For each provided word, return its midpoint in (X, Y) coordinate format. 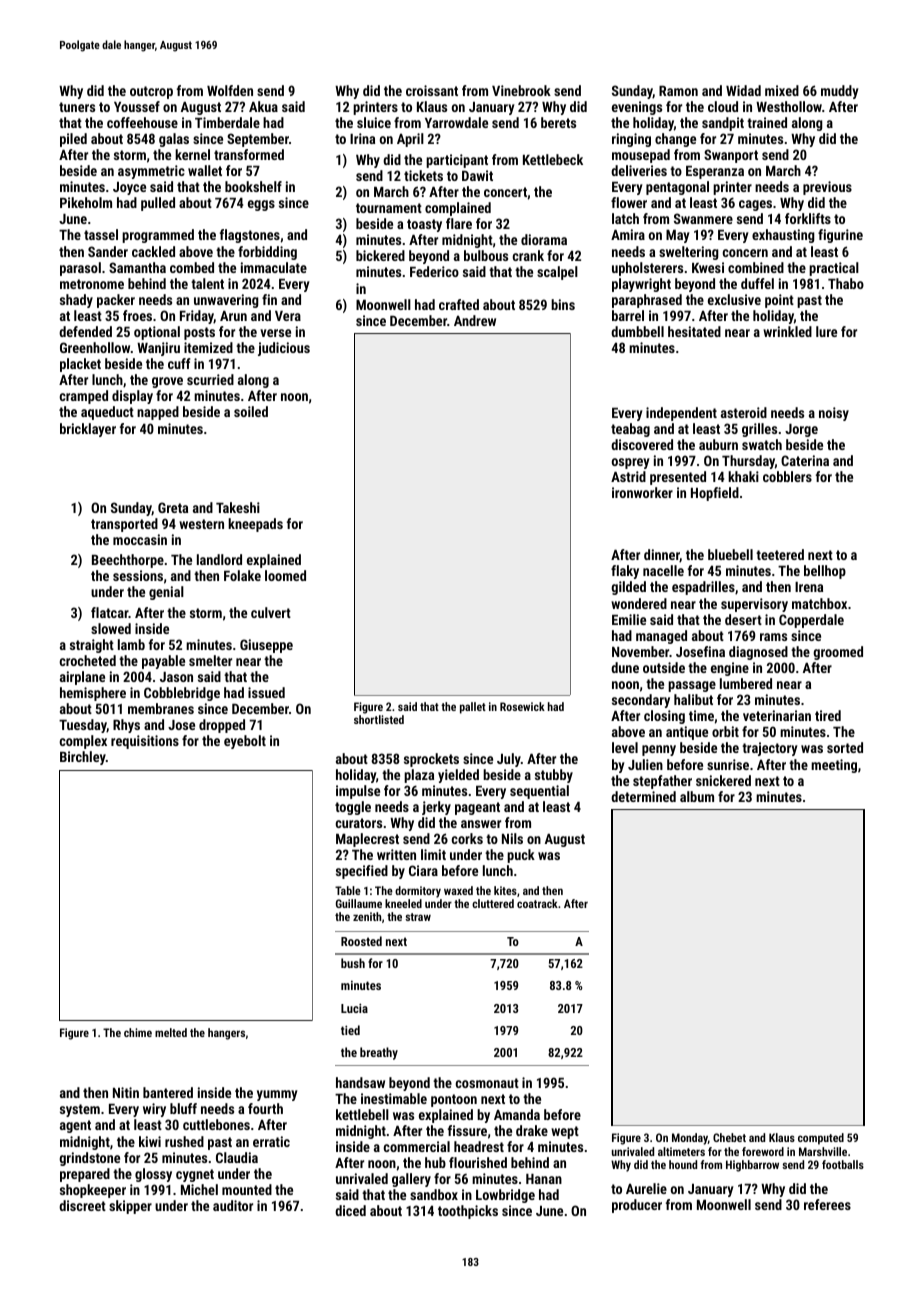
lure (826, 331)
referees (827, 1204)
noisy (834, 414)
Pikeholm (86, 202)
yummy (277, 1095)
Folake (242, 575)
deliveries (639, 170)
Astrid (628, 476)
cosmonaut (487, 1083)
